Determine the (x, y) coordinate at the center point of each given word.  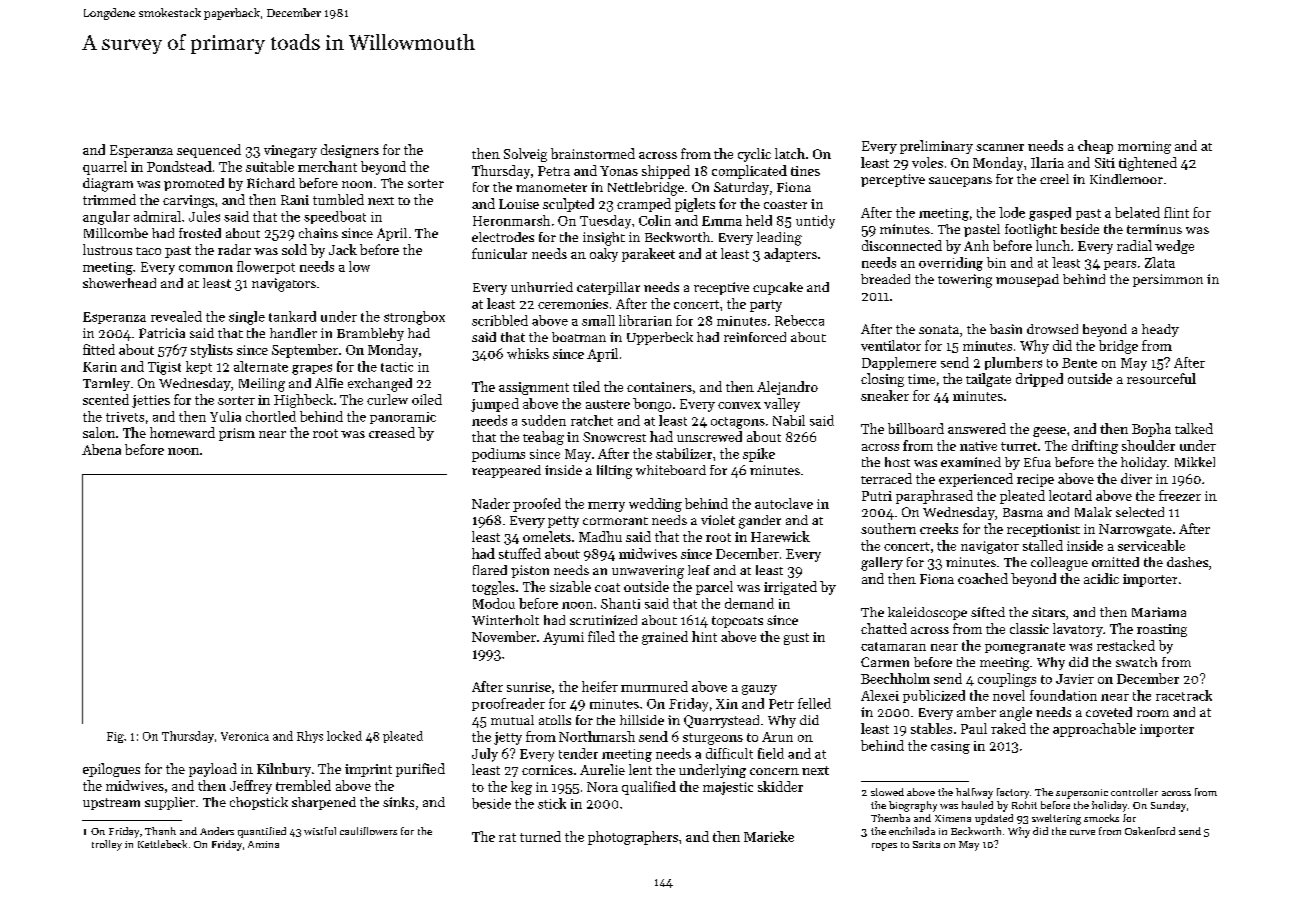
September (305, 351)
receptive (721, 288)
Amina (263, 844)
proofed (537, 505)
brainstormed (593, 153)
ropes (884, 847)
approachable (1094, 730)
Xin (727, 704)
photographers (633, 838)
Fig (115, 737)
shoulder (1148, 445)
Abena (101, 449)
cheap (1095, 147)
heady (1160, 330)
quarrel (105, 168)
